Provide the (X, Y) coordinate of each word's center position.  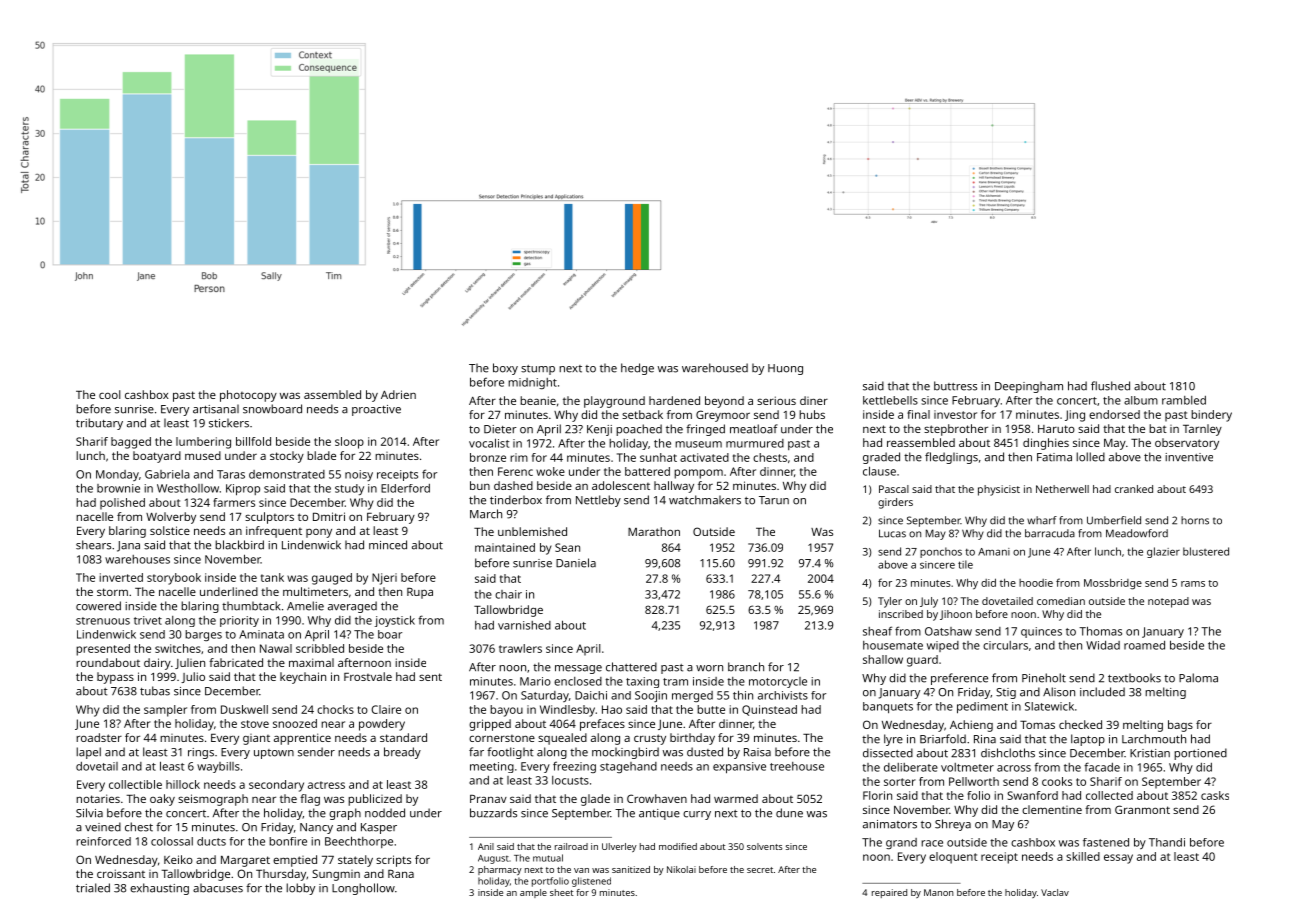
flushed (1110, 386)
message (578, 669)
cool (110, 394)
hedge (637, 369)
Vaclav (1055, 892)
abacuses (218, 888)
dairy (157, 664)
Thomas (1100, 631)
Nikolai (681, 869)
